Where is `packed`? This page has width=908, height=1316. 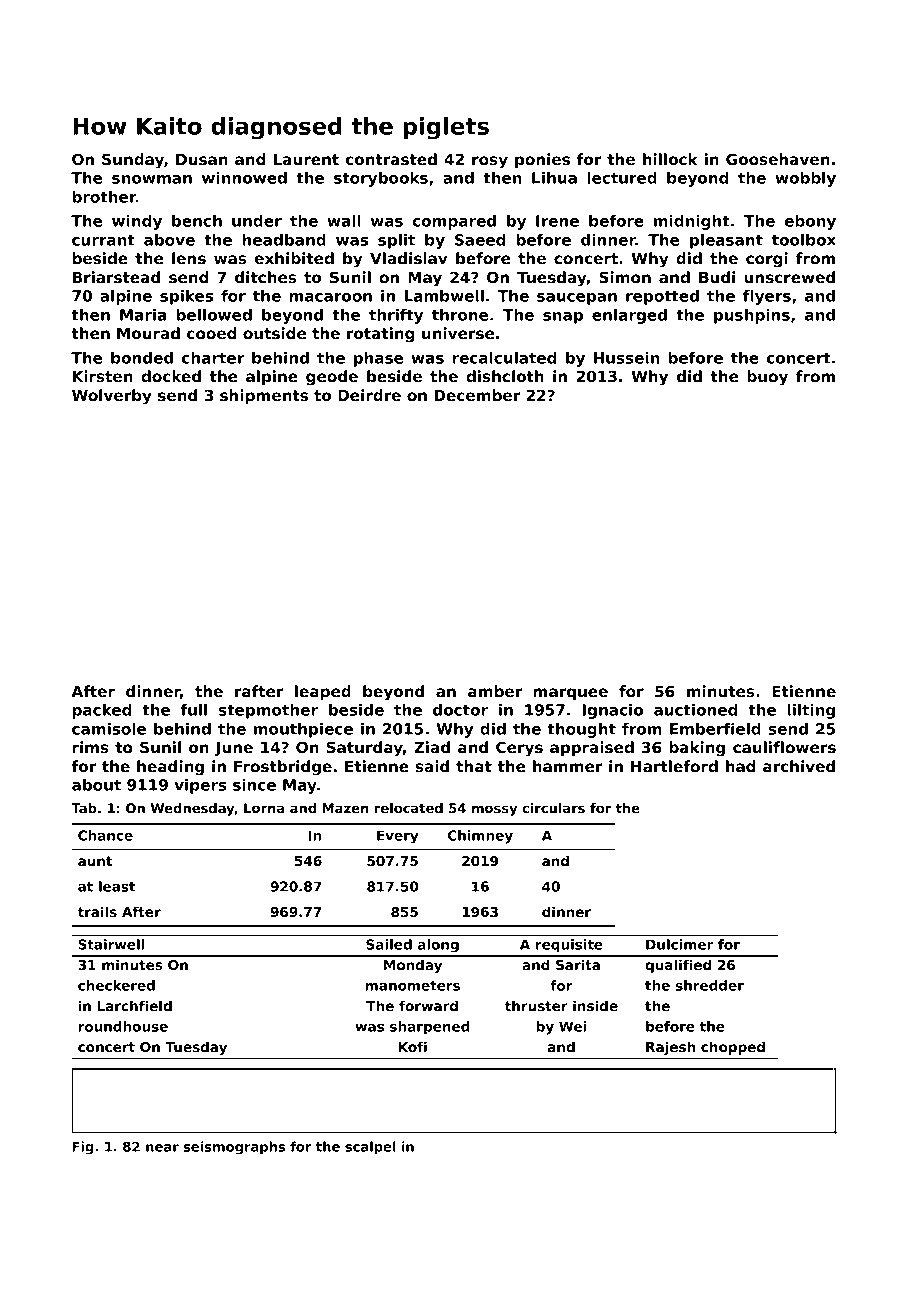
packed is located at coordinates (102, 711).
